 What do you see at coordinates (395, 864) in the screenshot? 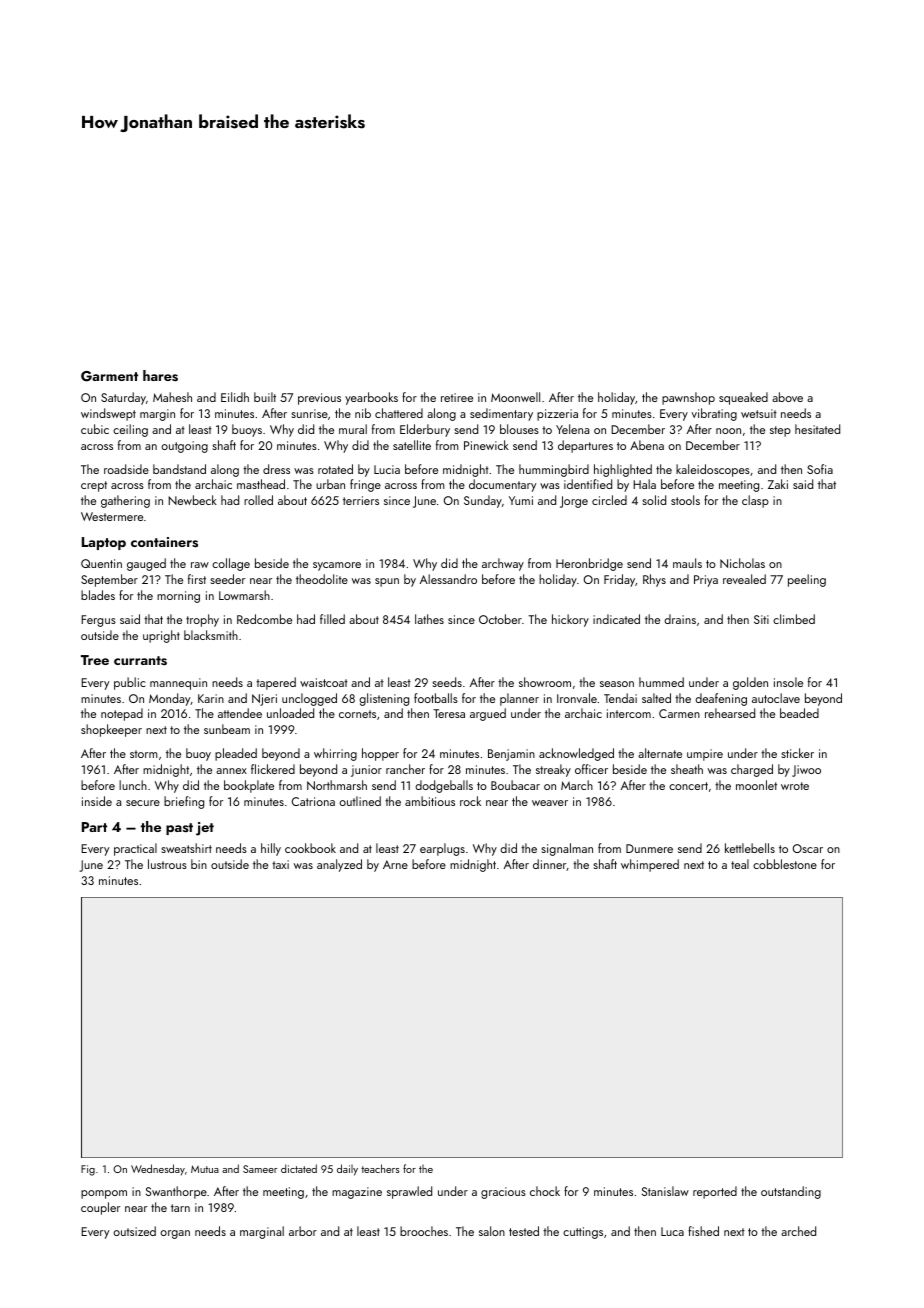
I see `Arne` at bounding box center [395, 864].
